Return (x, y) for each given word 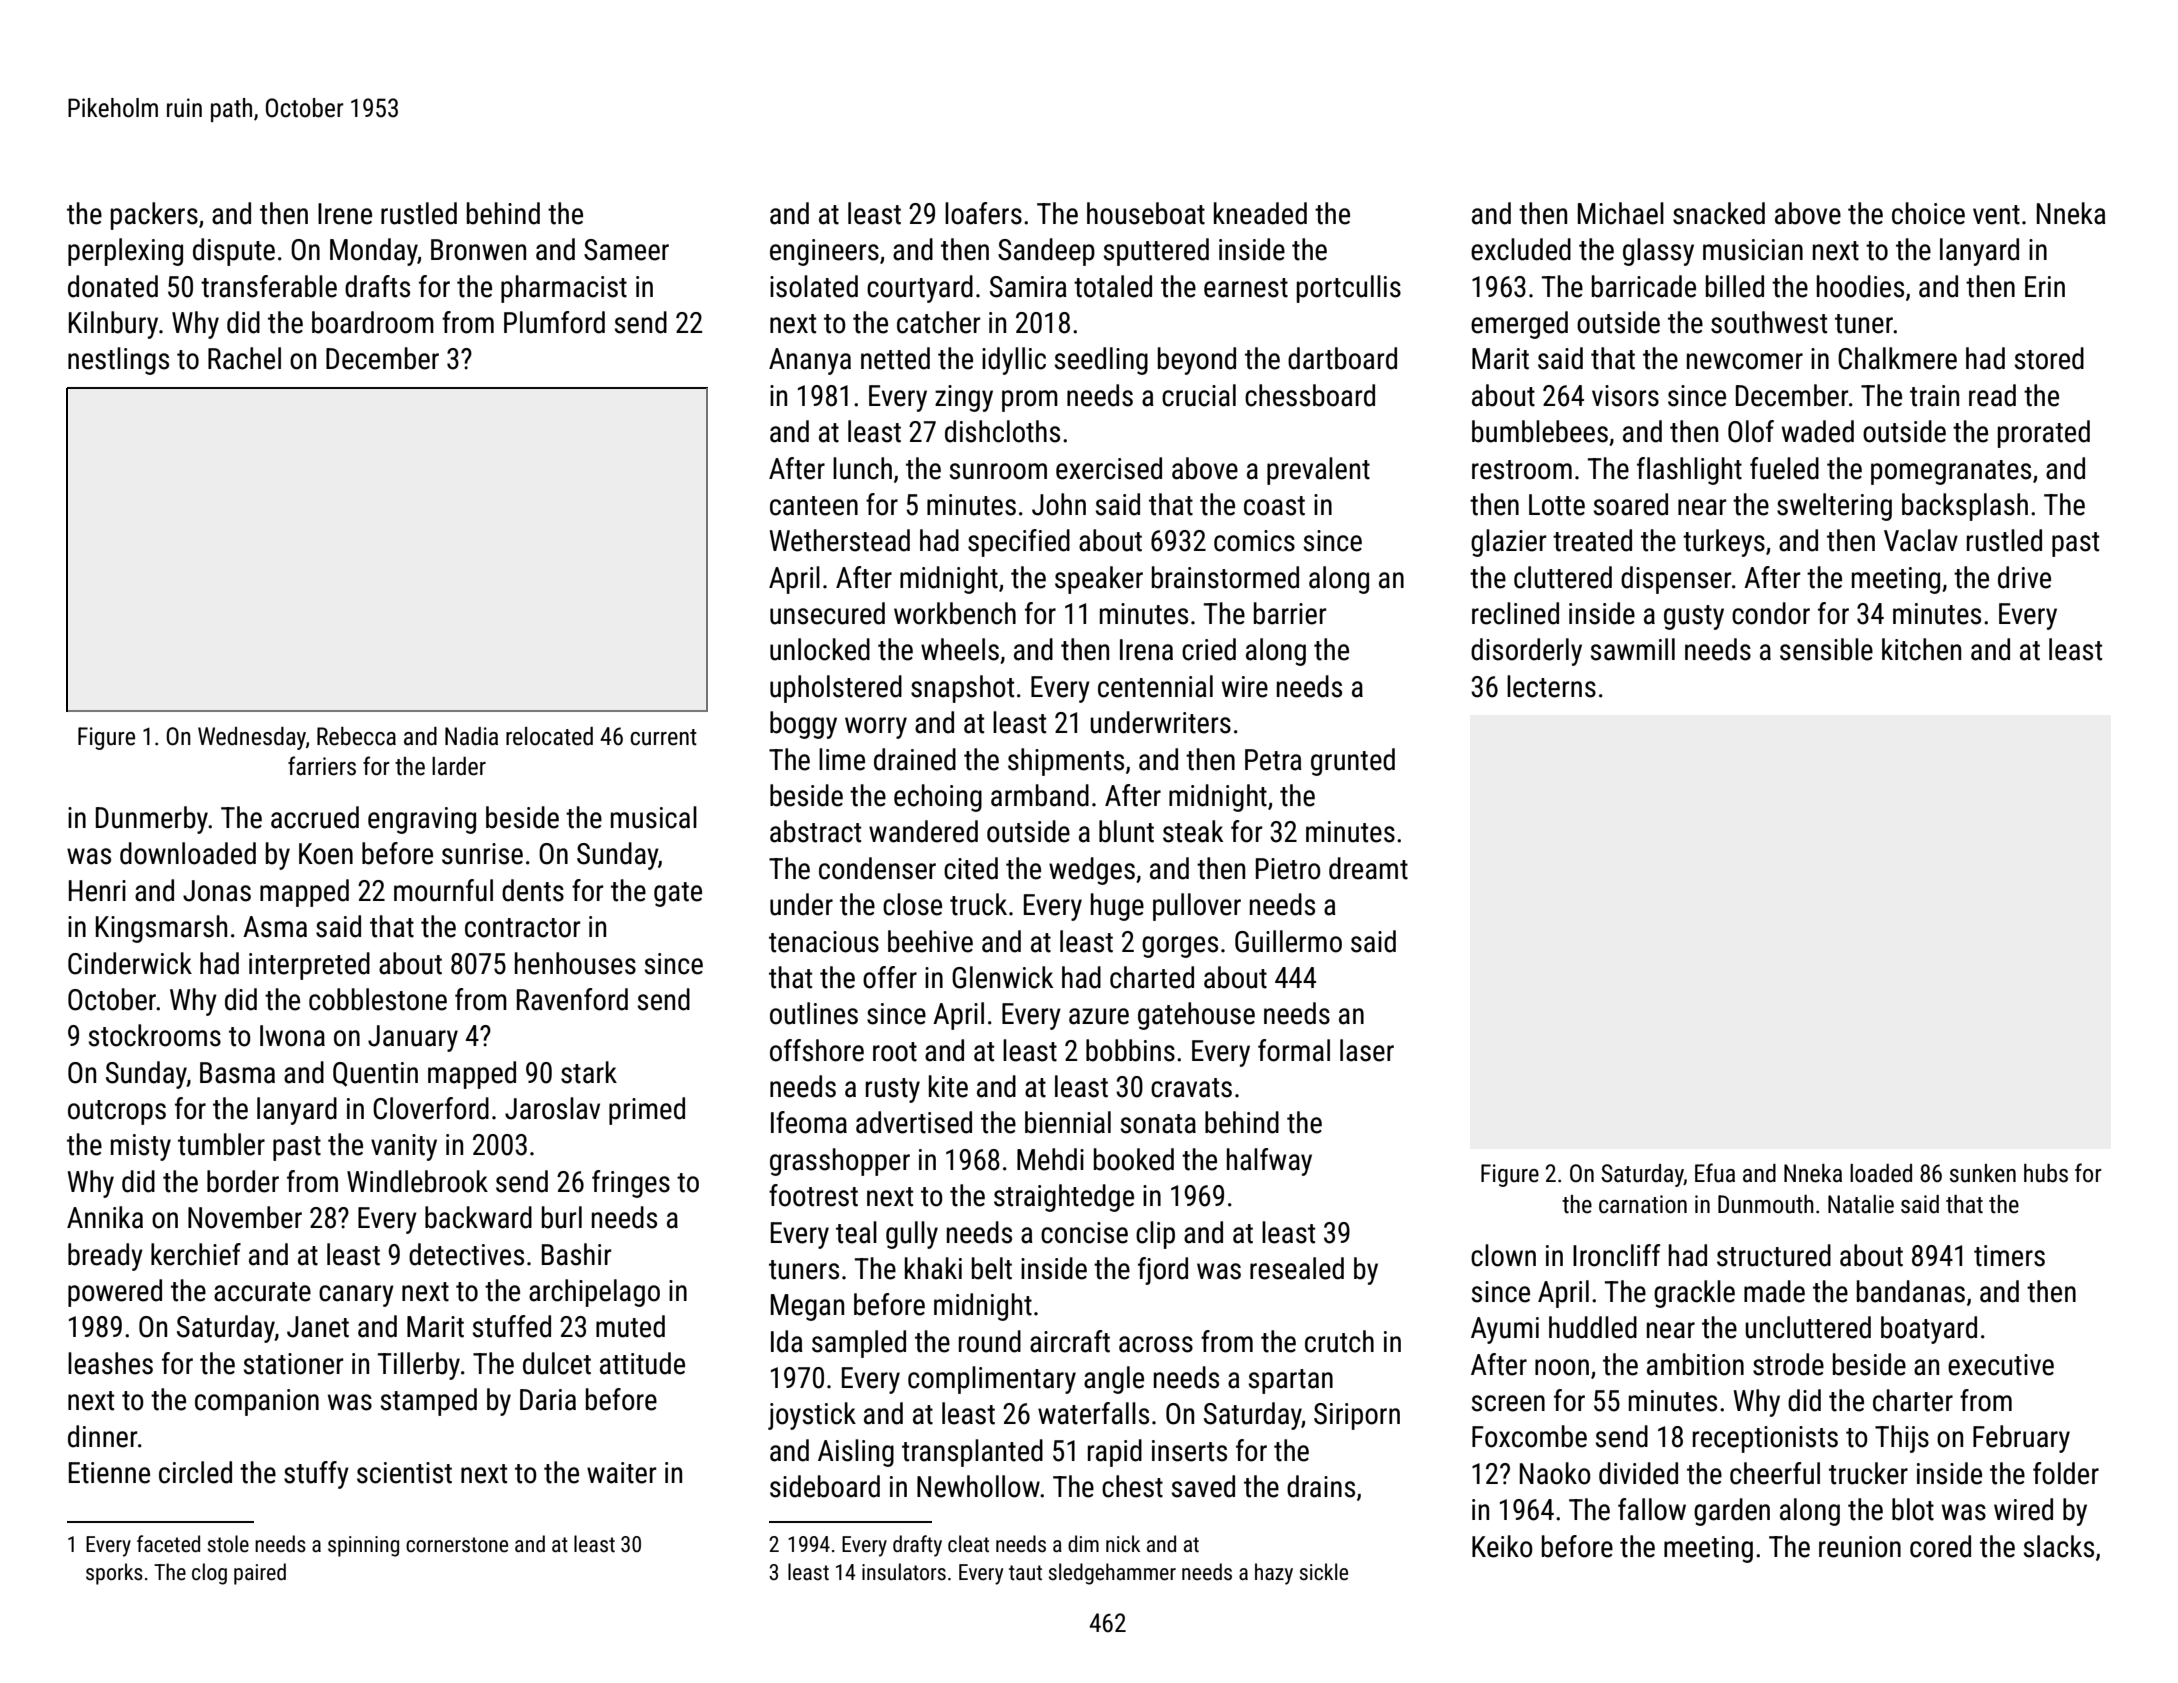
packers (154, 216)
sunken (1983, 1173)
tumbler (221, 1144)
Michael (1621, 213)
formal (1294, 1050)
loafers (983, 213)
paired (260, 1574)
